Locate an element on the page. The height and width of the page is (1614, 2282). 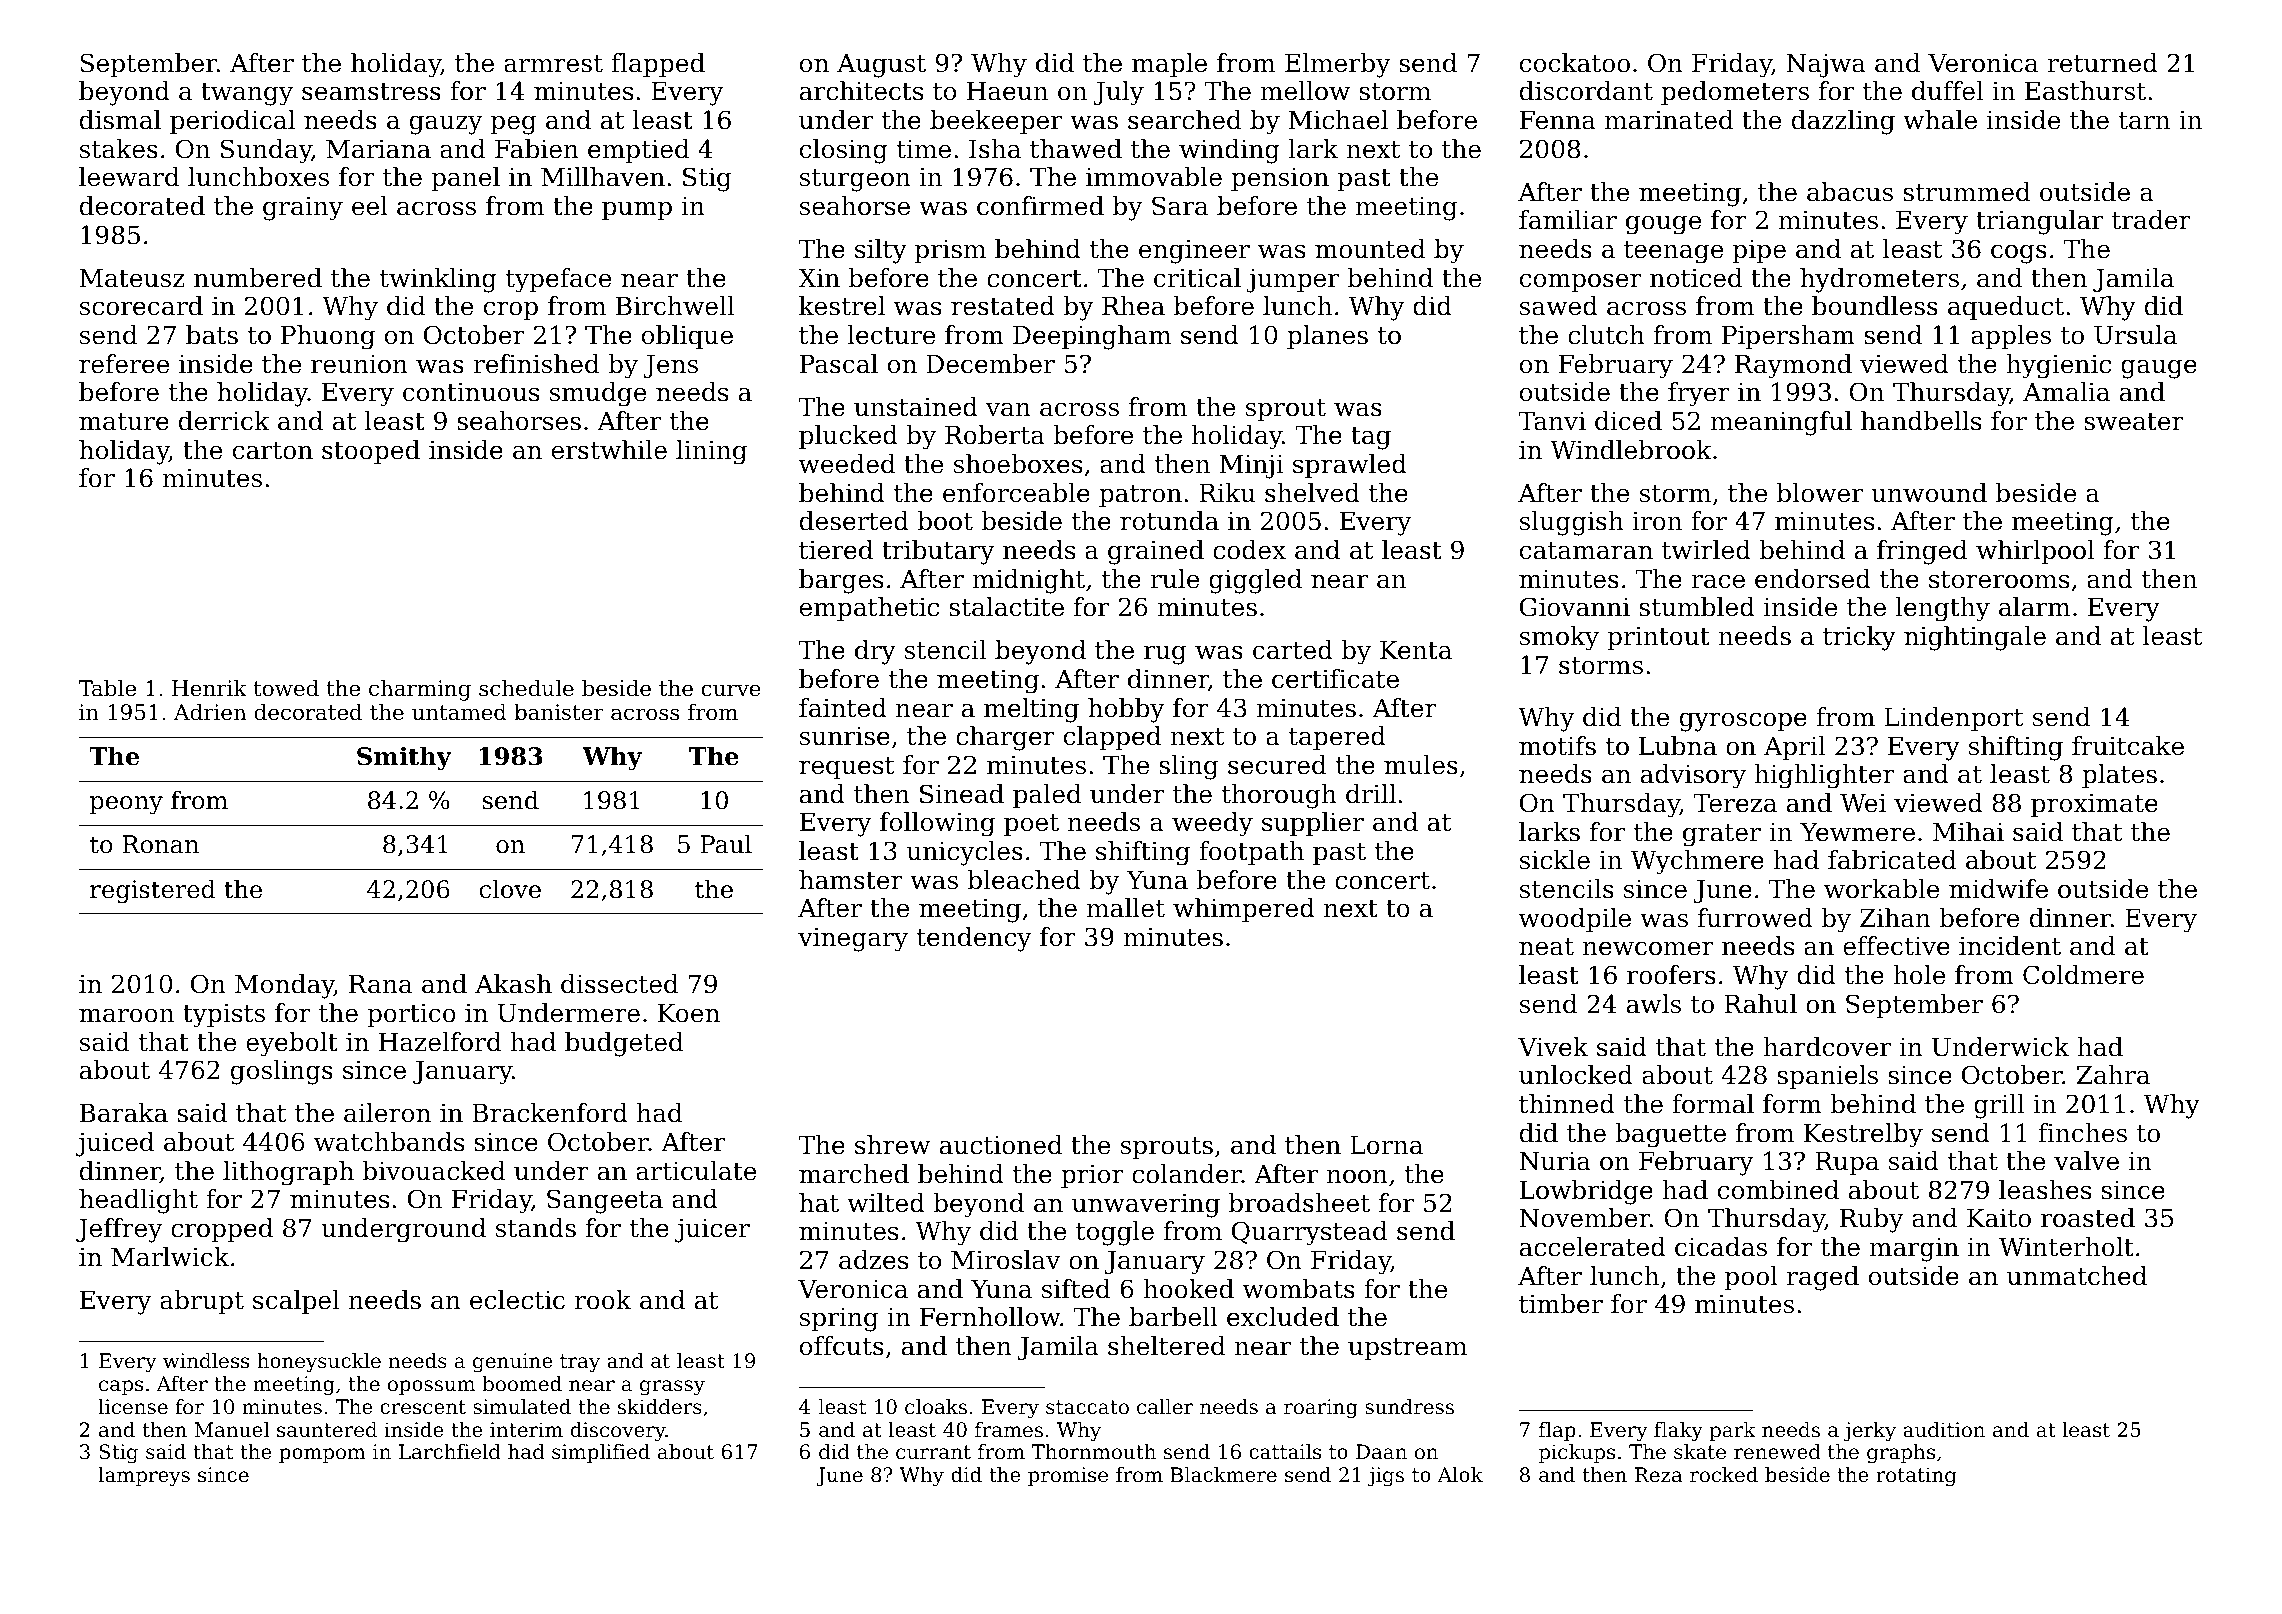
codex is located at coordinates (1249, 550).
